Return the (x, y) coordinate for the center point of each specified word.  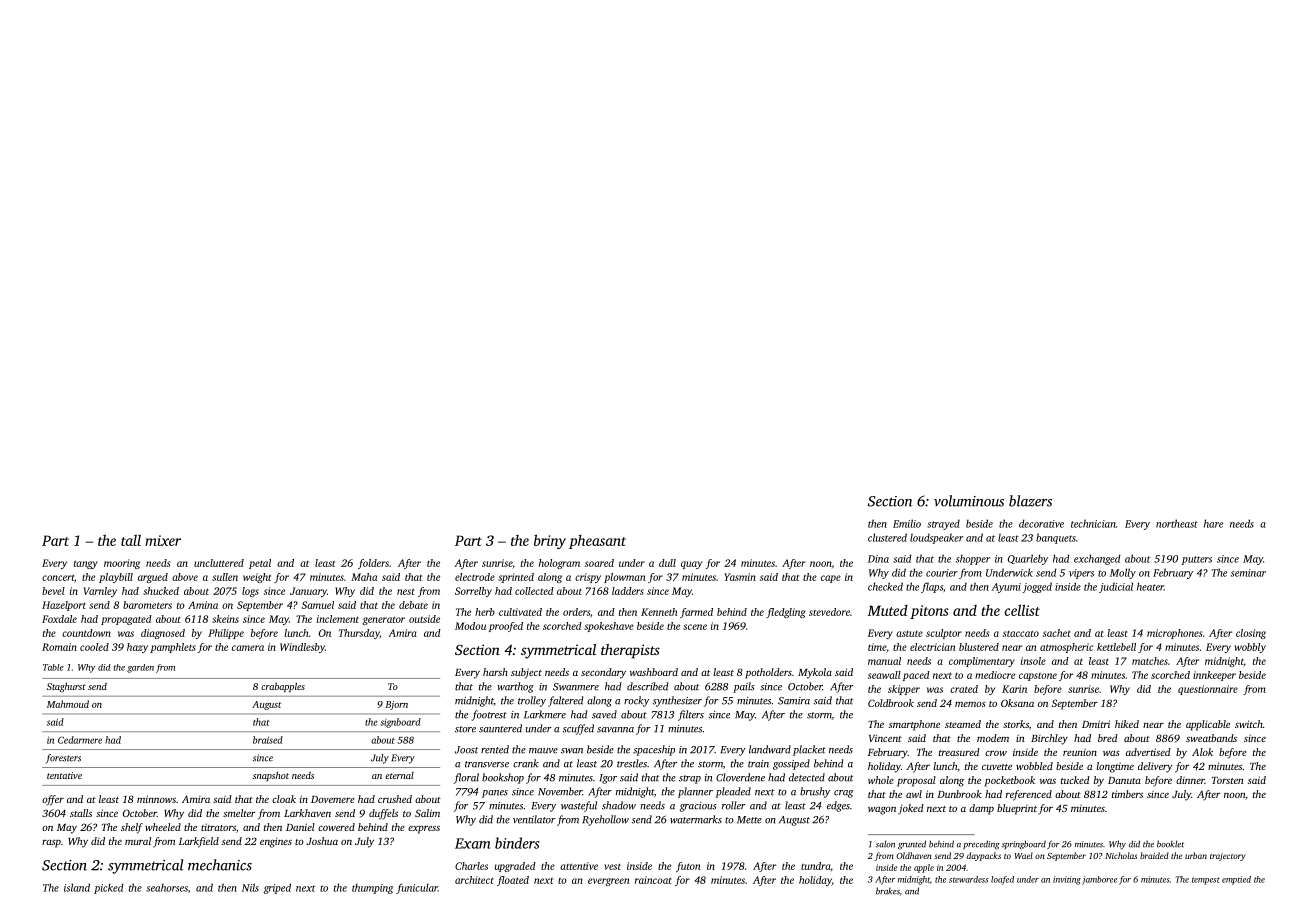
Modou (470, 626)
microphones (1174, 634)
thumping (372, 888)
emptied (1236, 880)
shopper (973, 559)
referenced (1029, 795)
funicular (417, 888)
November (560, 791)
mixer (163, 540)
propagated (126, 620)
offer (53, 800)
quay (691, 565)
